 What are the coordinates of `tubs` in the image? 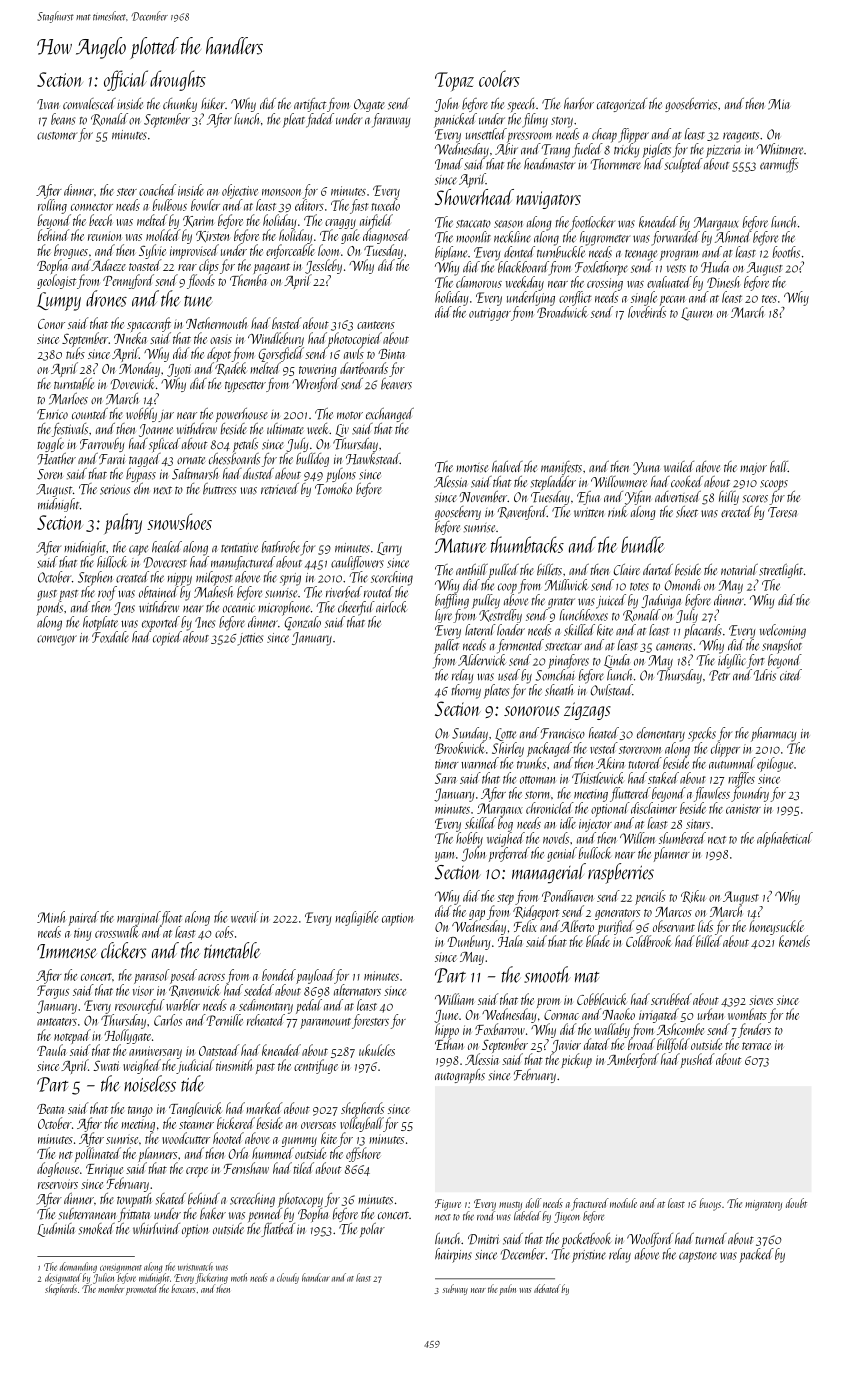 It's located at (75, 353).
